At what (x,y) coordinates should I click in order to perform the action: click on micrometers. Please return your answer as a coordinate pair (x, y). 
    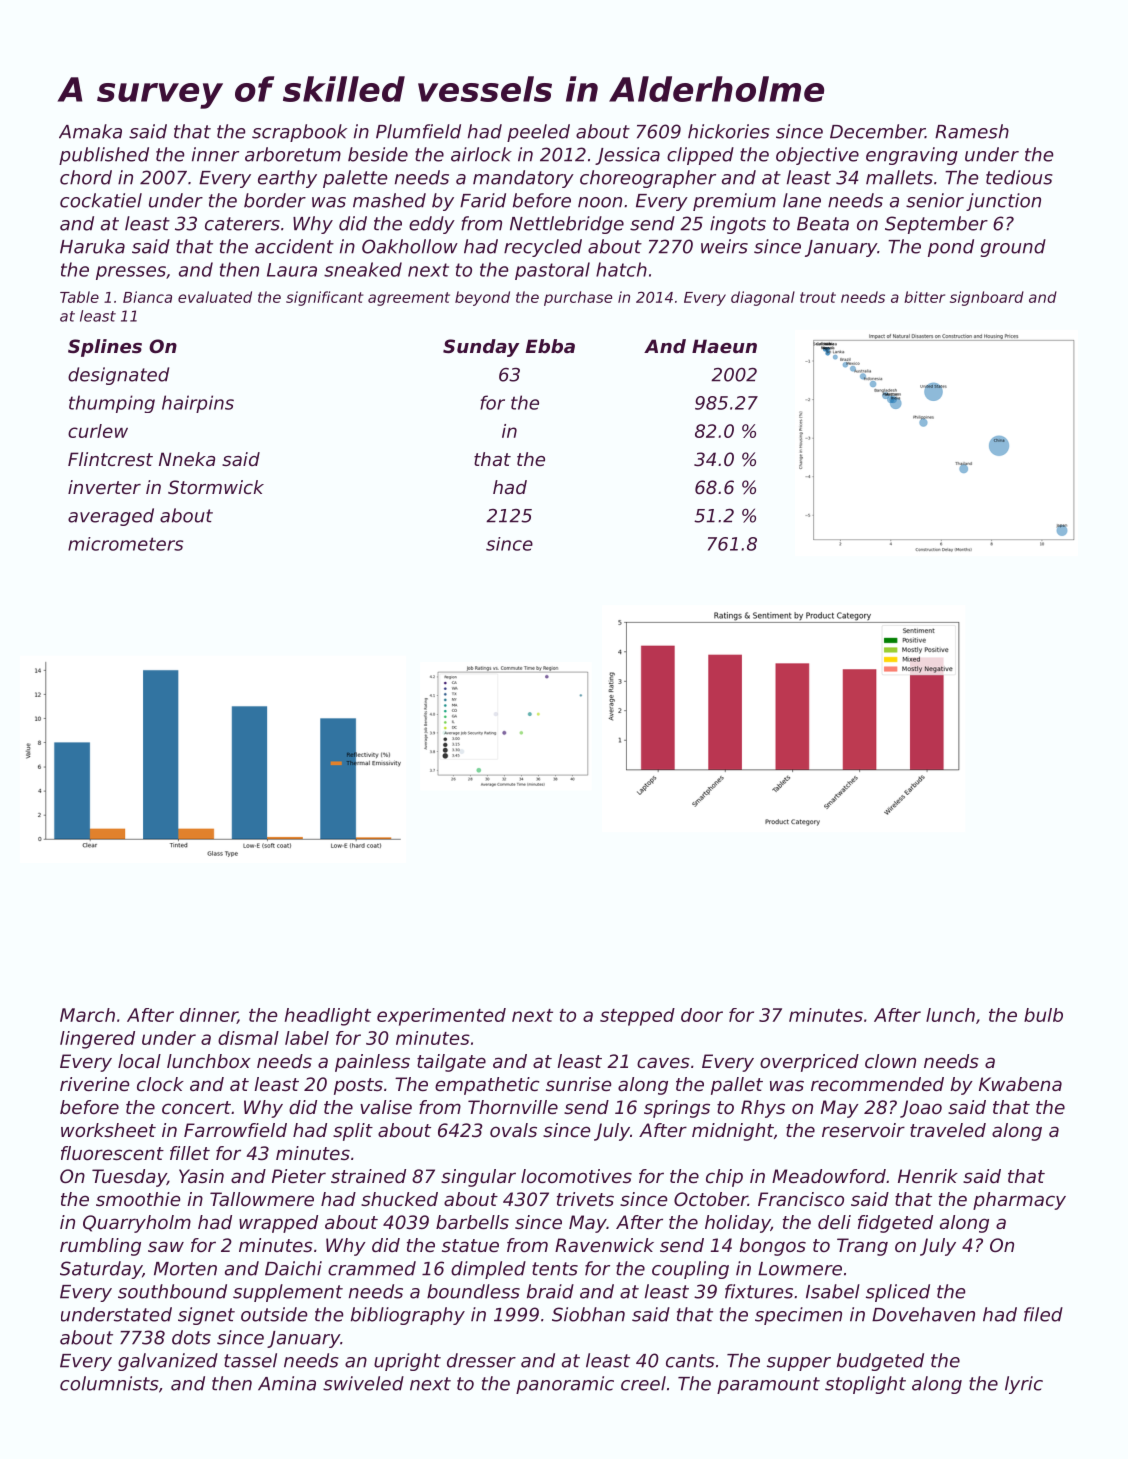
    Looking at the image, I should click on (125, 544).
